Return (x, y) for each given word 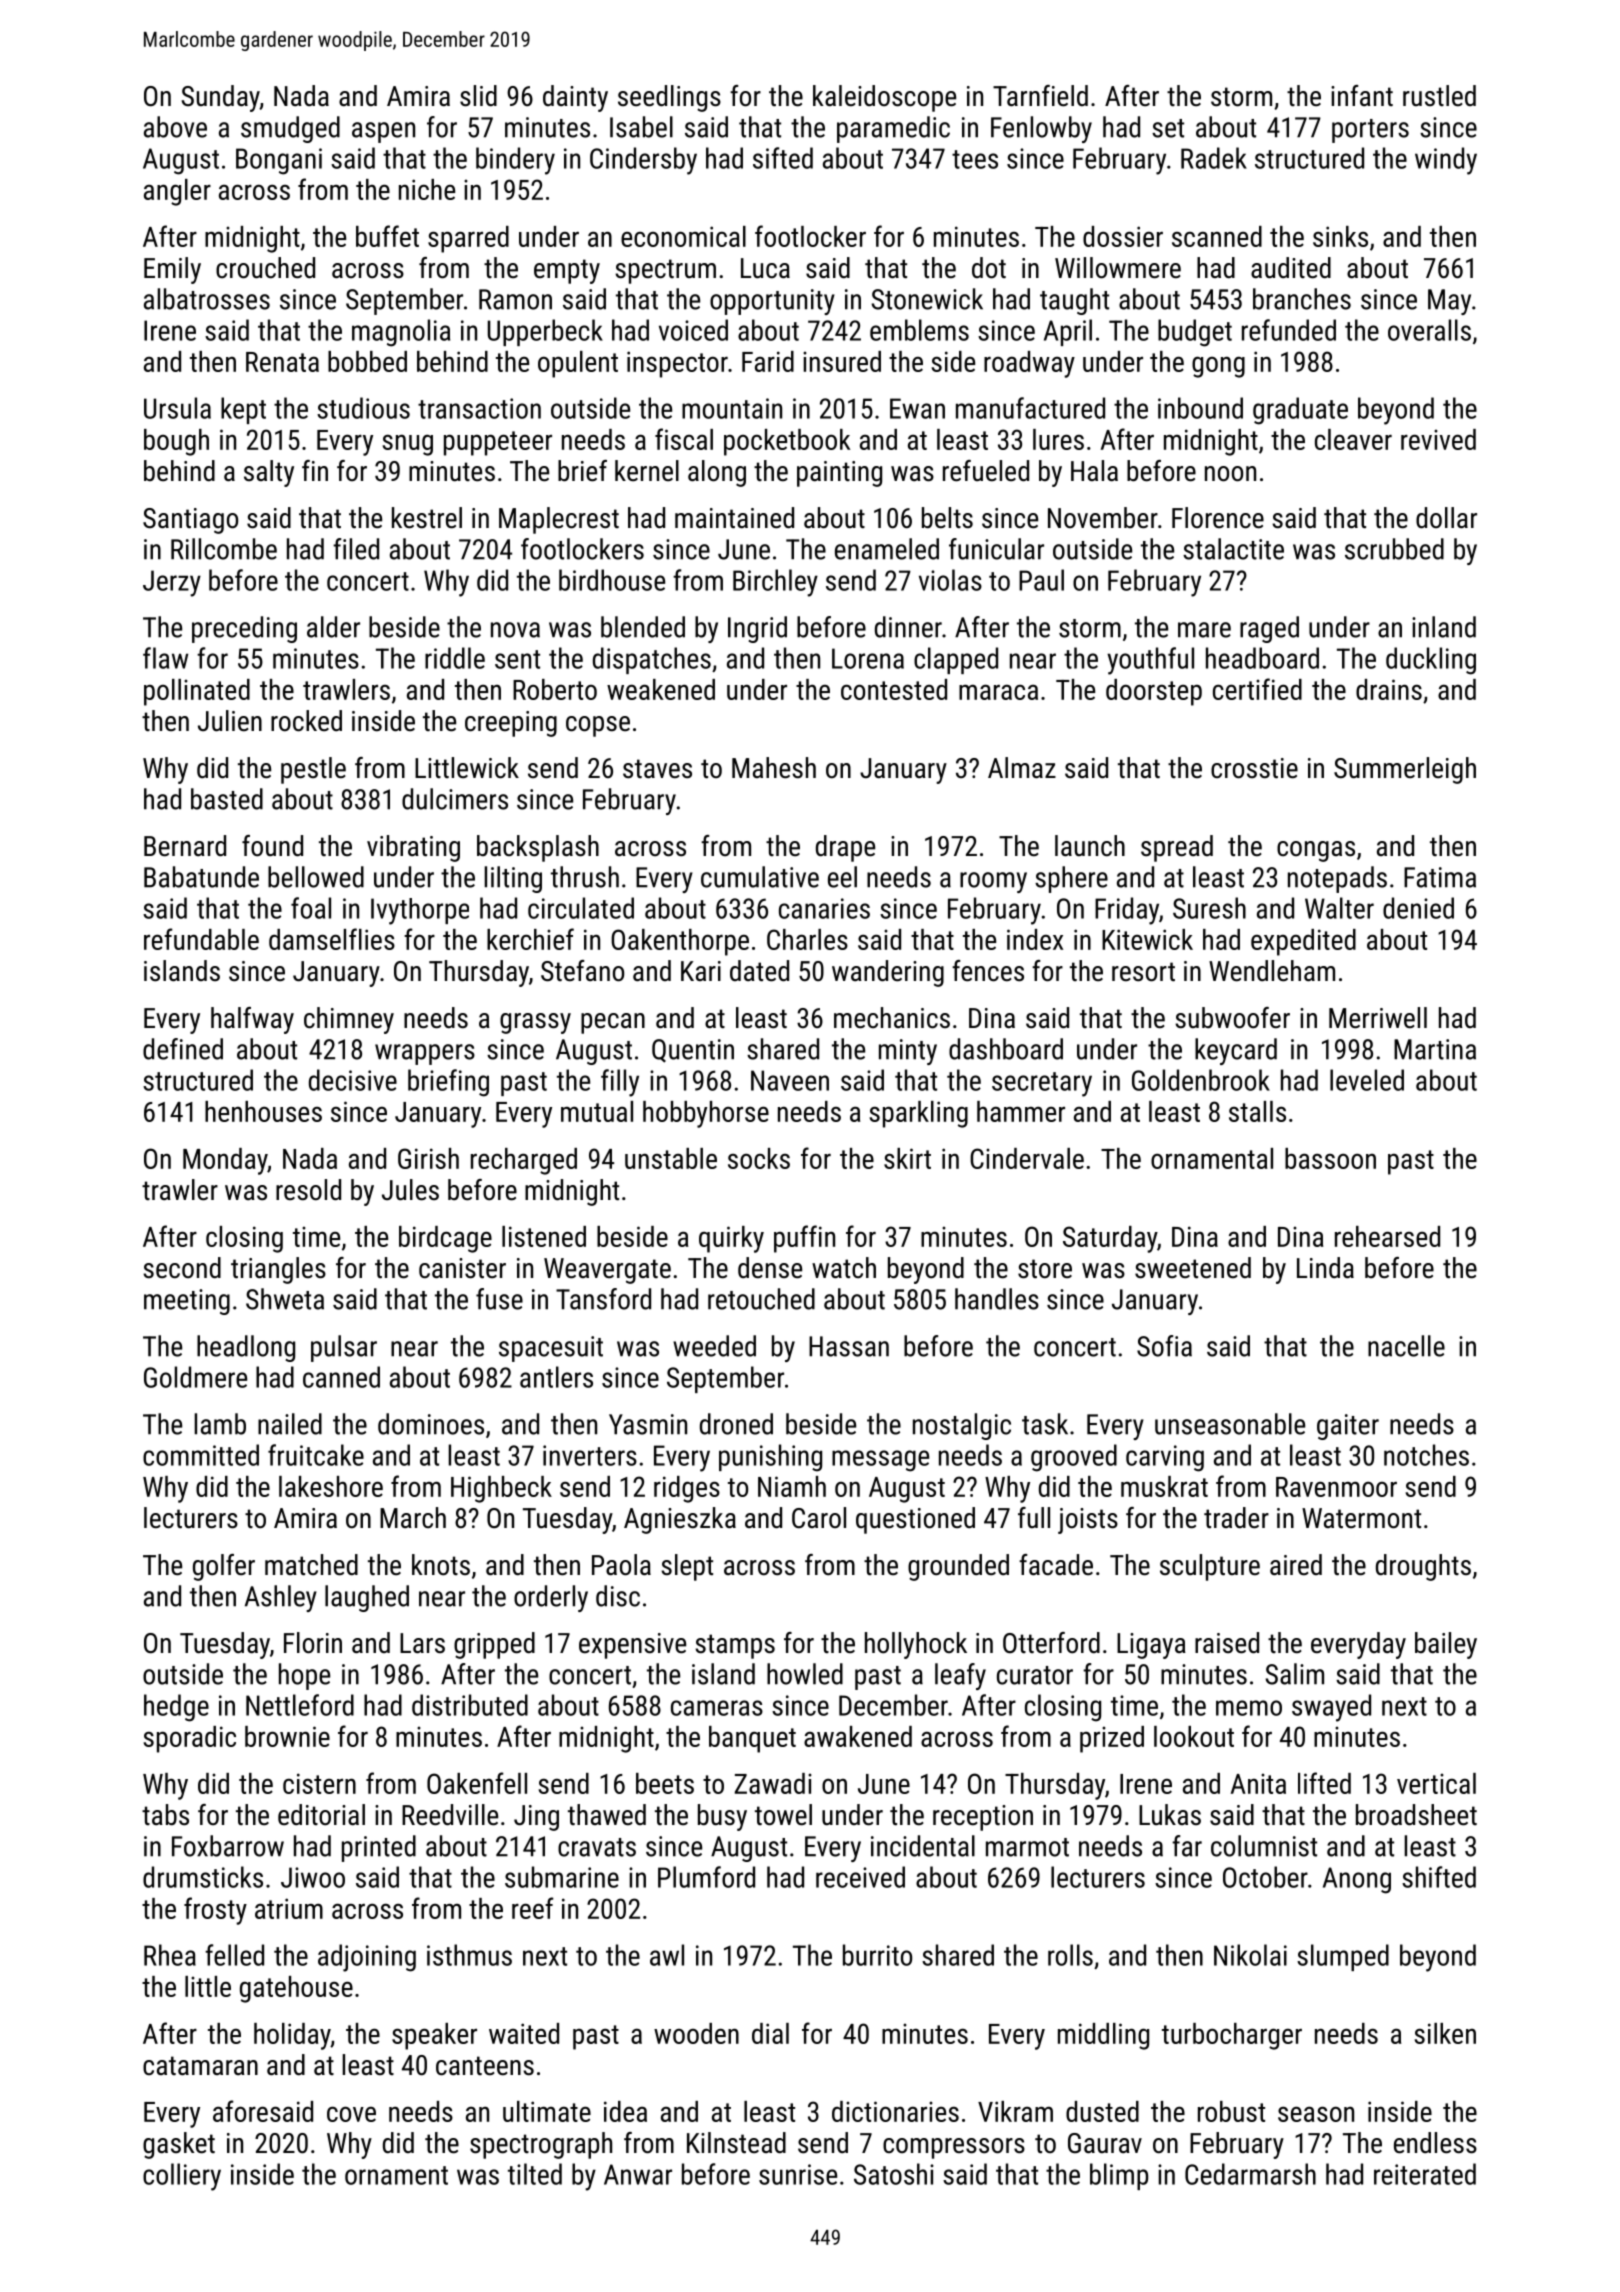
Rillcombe (224, 549)
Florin (313, 1643)
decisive (353, 1080)
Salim (1294, 1674)
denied (1418, 908)
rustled (1439, 96)
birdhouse (612, 580)
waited (524, 2033)
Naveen (790, 1080)
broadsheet (1416, 1815)
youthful (1150, 661)
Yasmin (648, 1424)
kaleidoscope (884, 98)
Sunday (221, 98)
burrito (877, 1955)
